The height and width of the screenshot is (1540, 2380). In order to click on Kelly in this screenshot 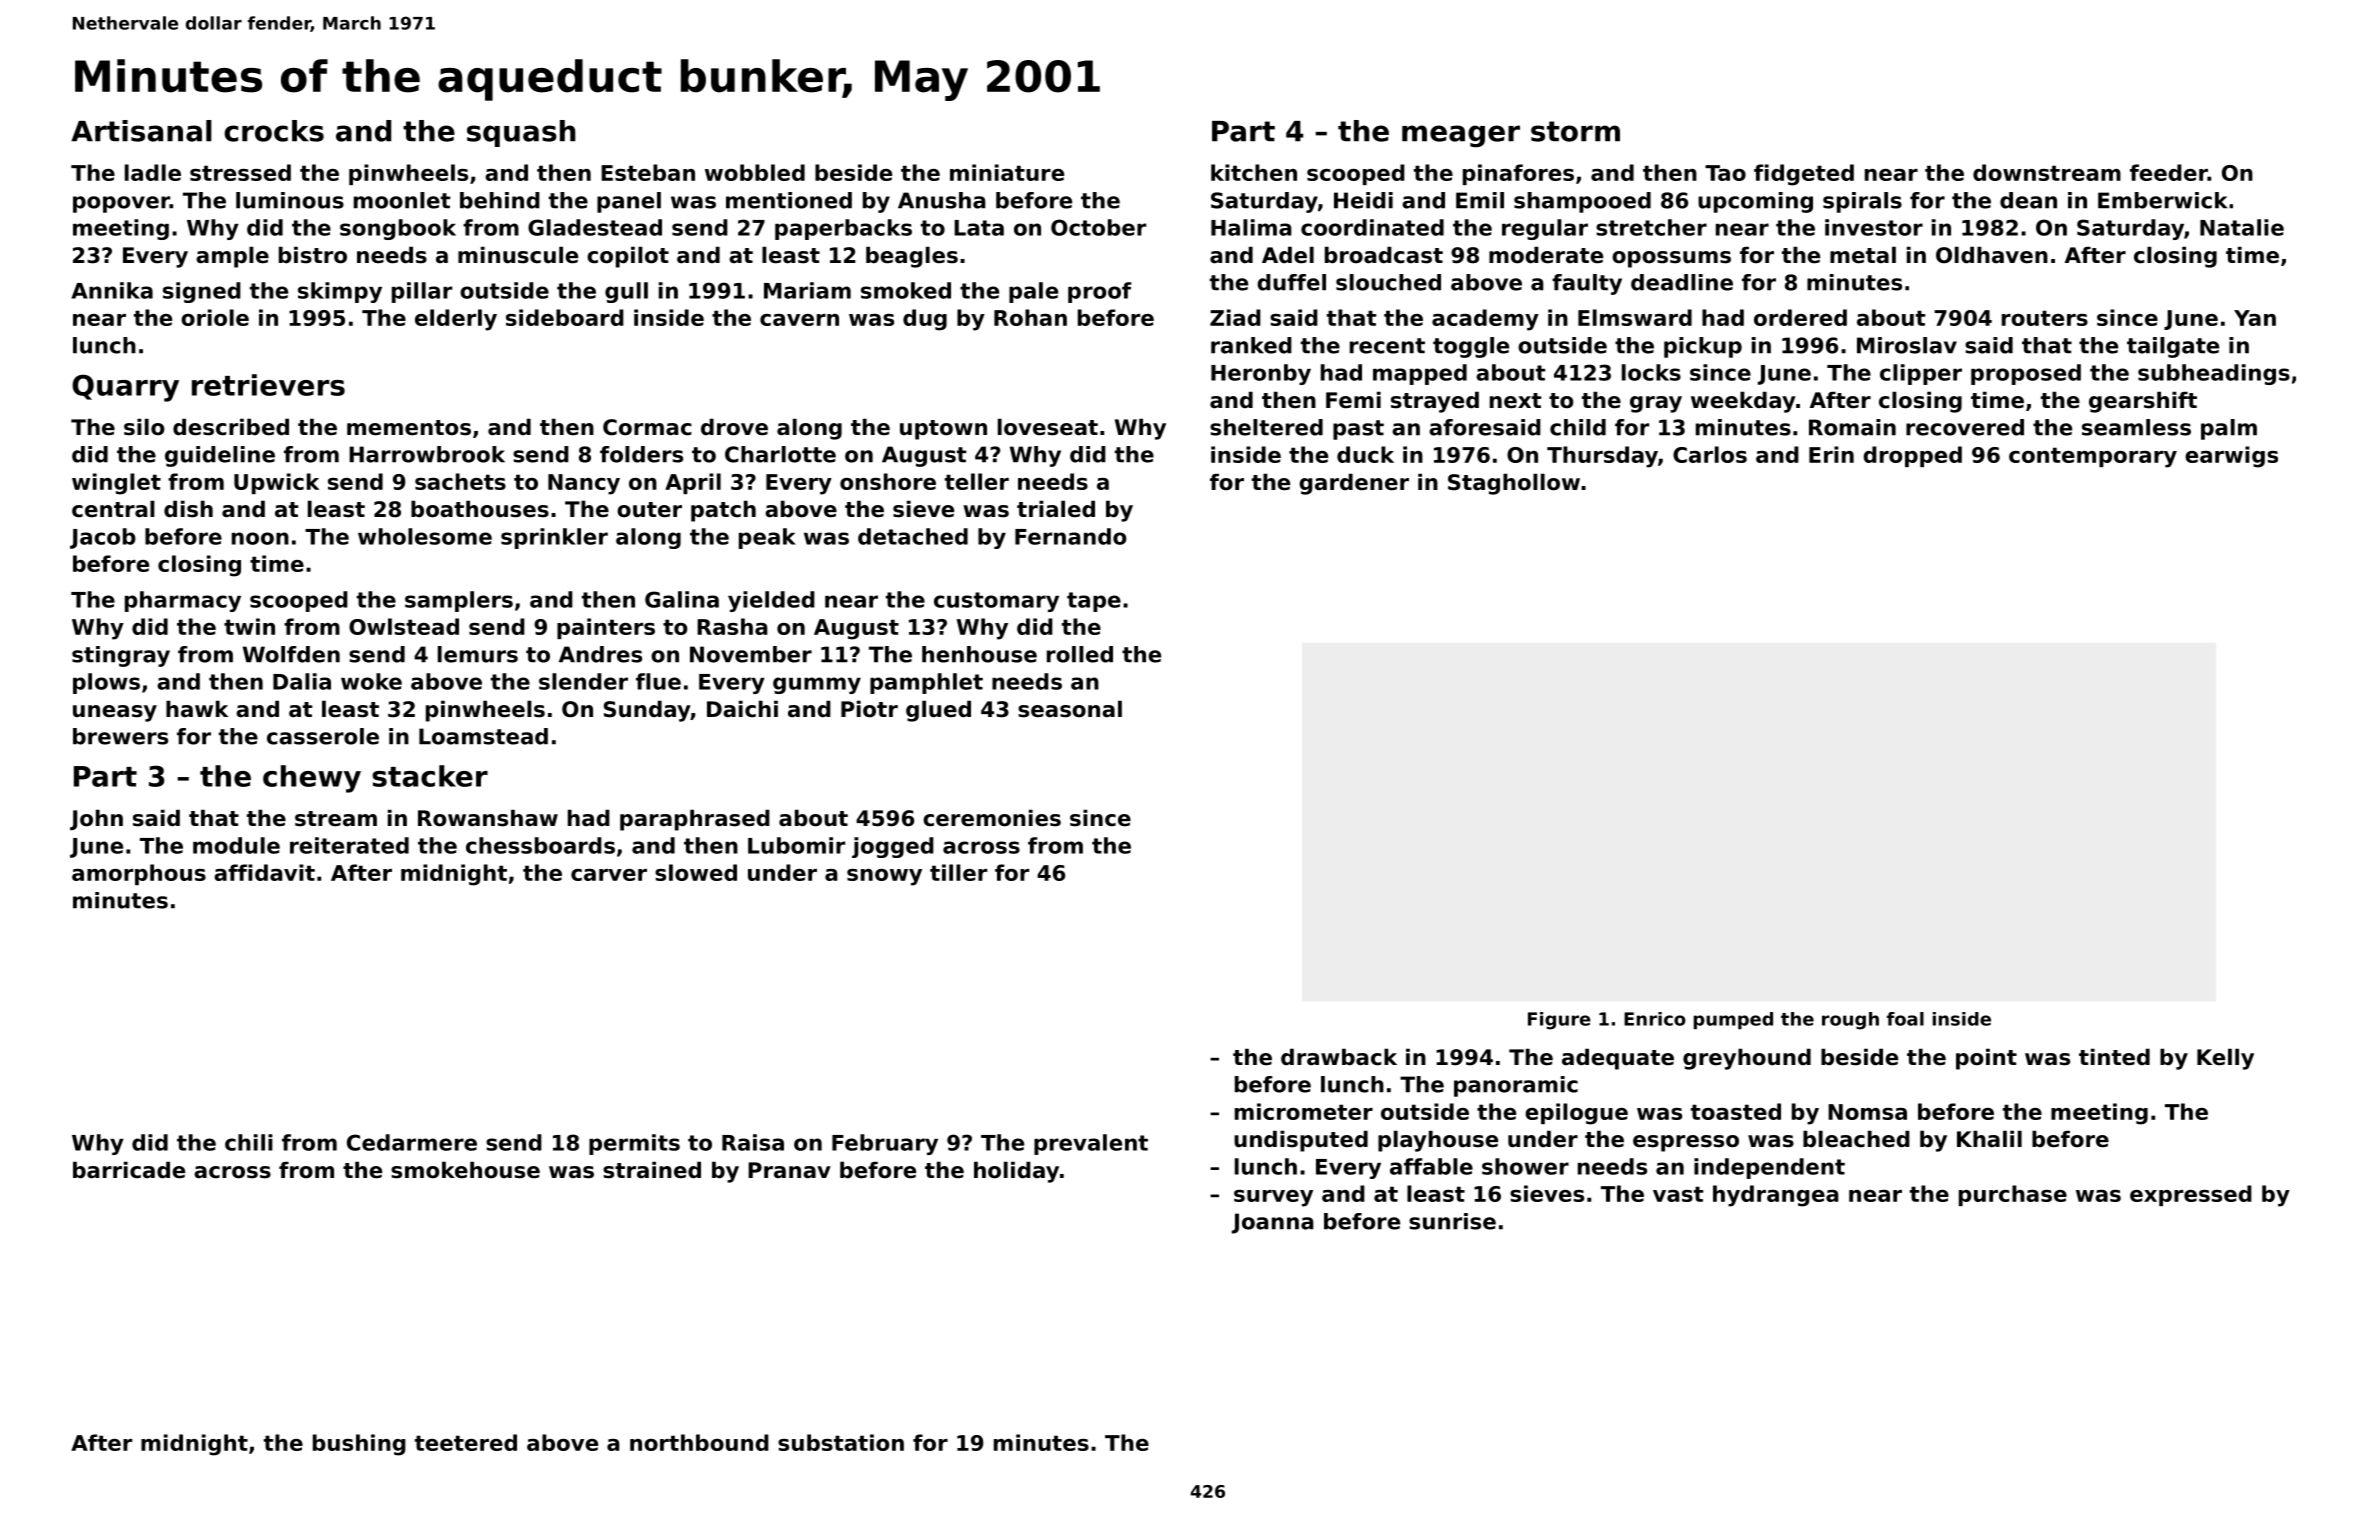, I will do `click(2225, 1059)`.
